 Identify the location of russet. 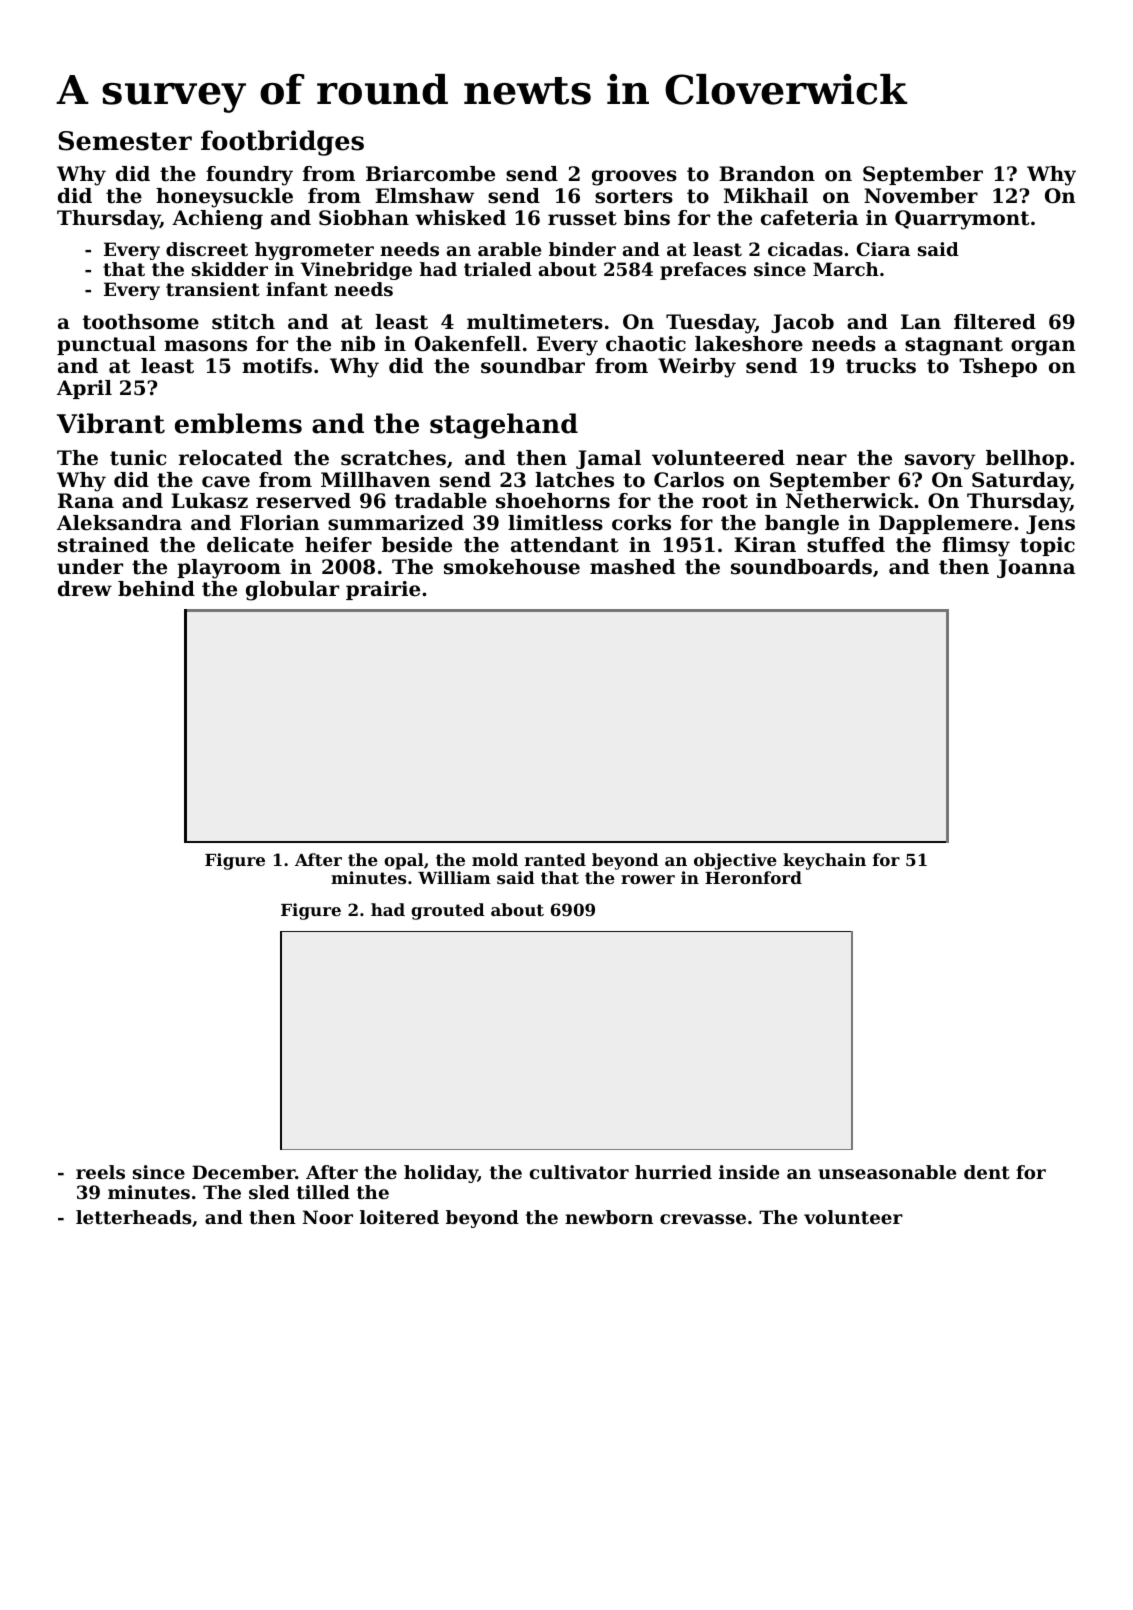
(582, 218).
